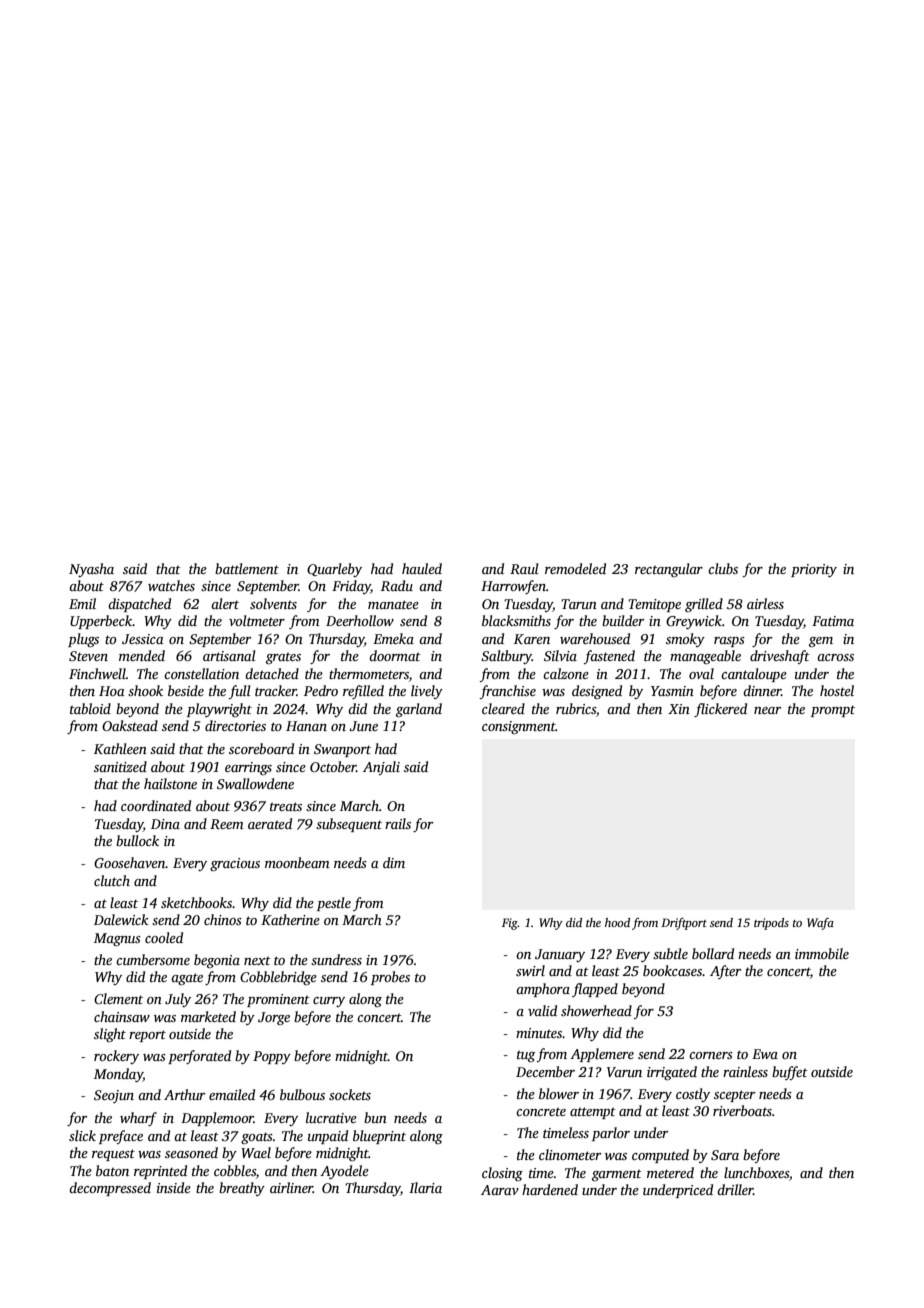  I want to click on franchise, so click(508, 692).
